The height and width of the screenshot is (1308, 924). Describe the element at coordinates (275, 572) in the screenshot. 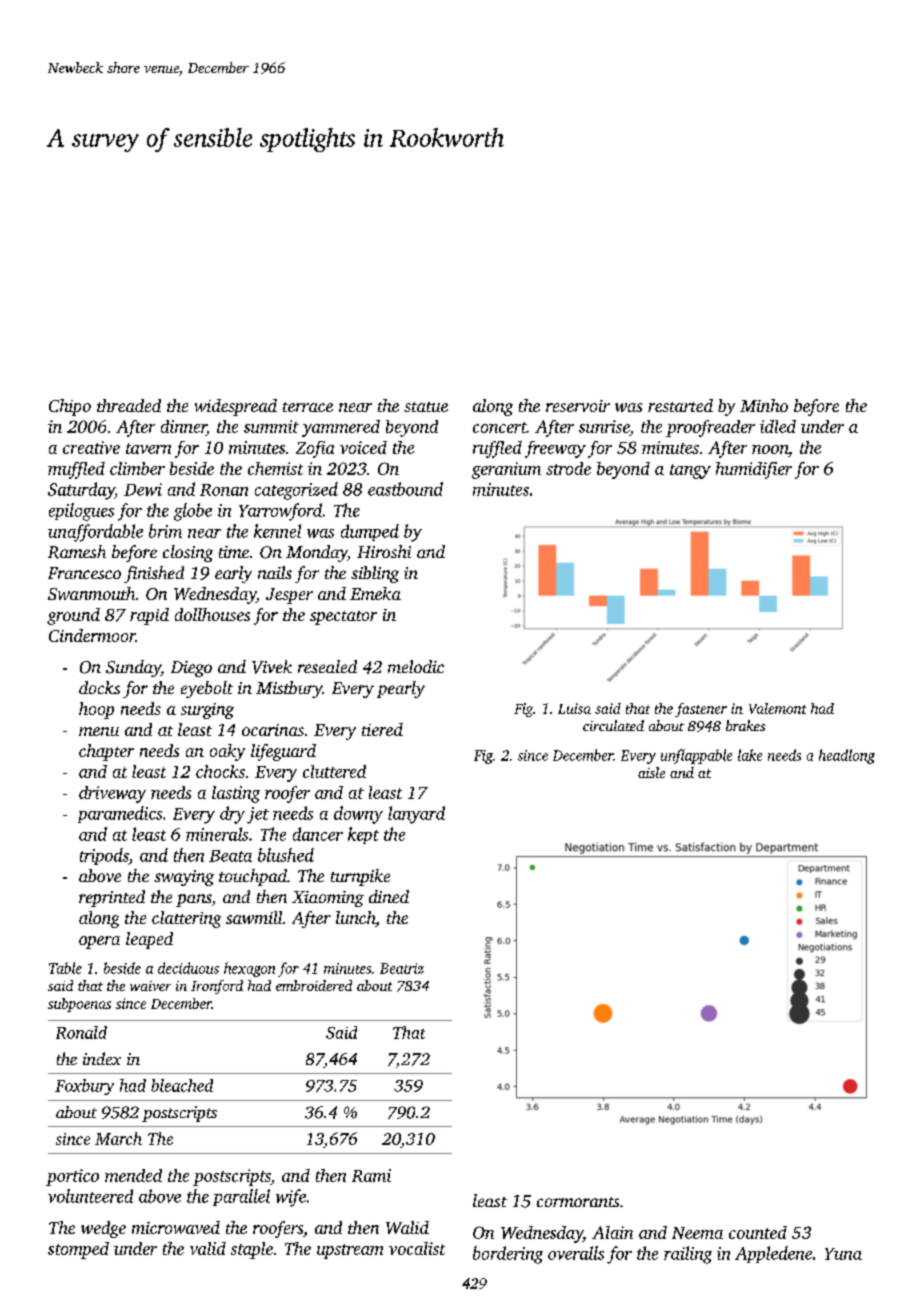

I see `nails` at that location.
